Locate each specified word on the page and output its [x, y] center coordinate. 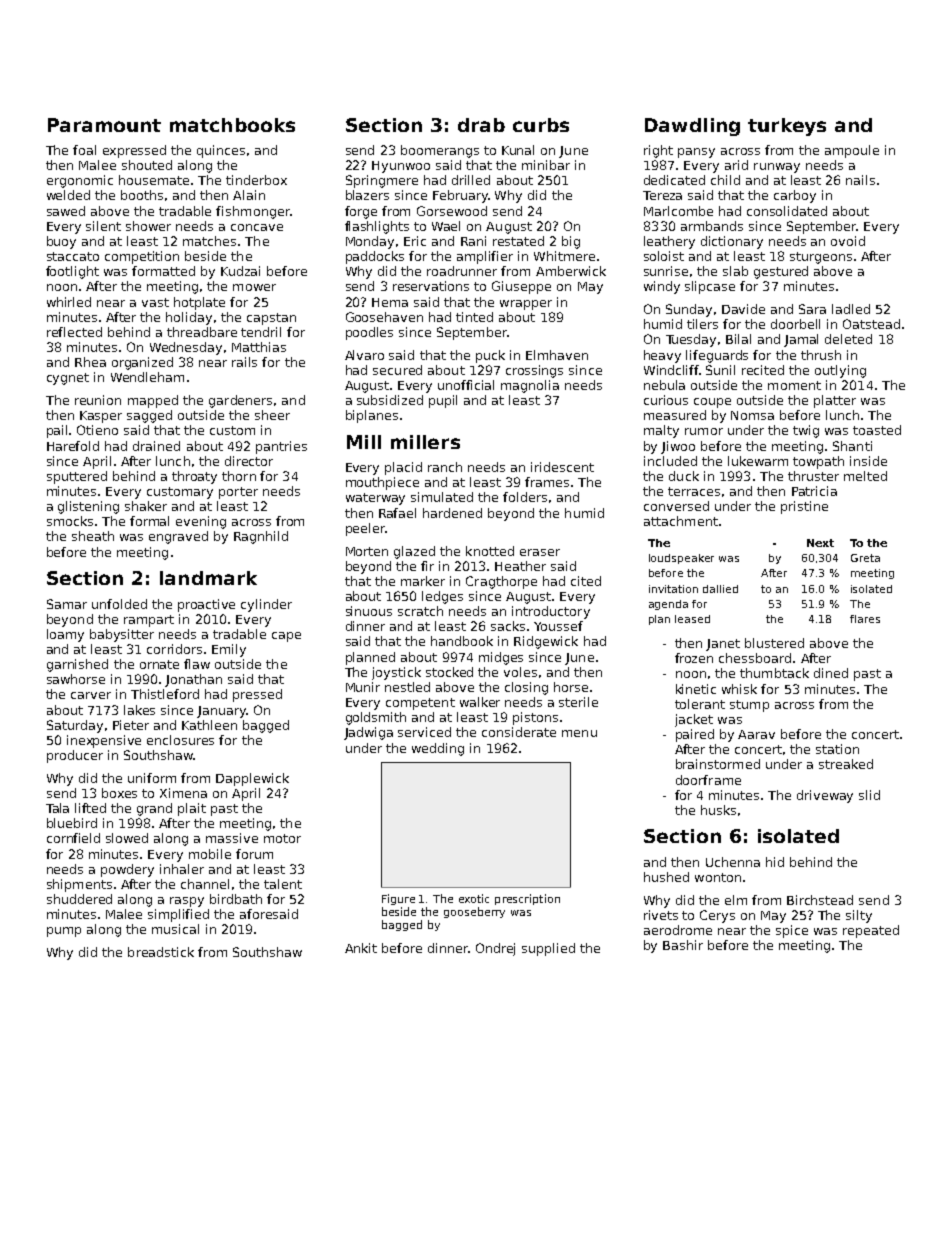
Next [820, 543]
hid [775, 862]
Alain [249, 195]
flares [865, 619]
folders [525, 497]
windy [662, 287]
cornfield [73, 838]
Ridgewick [546, 642]
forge [361, 212]
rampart [149, 621]
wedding [438, 749]
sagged [149, 416]
